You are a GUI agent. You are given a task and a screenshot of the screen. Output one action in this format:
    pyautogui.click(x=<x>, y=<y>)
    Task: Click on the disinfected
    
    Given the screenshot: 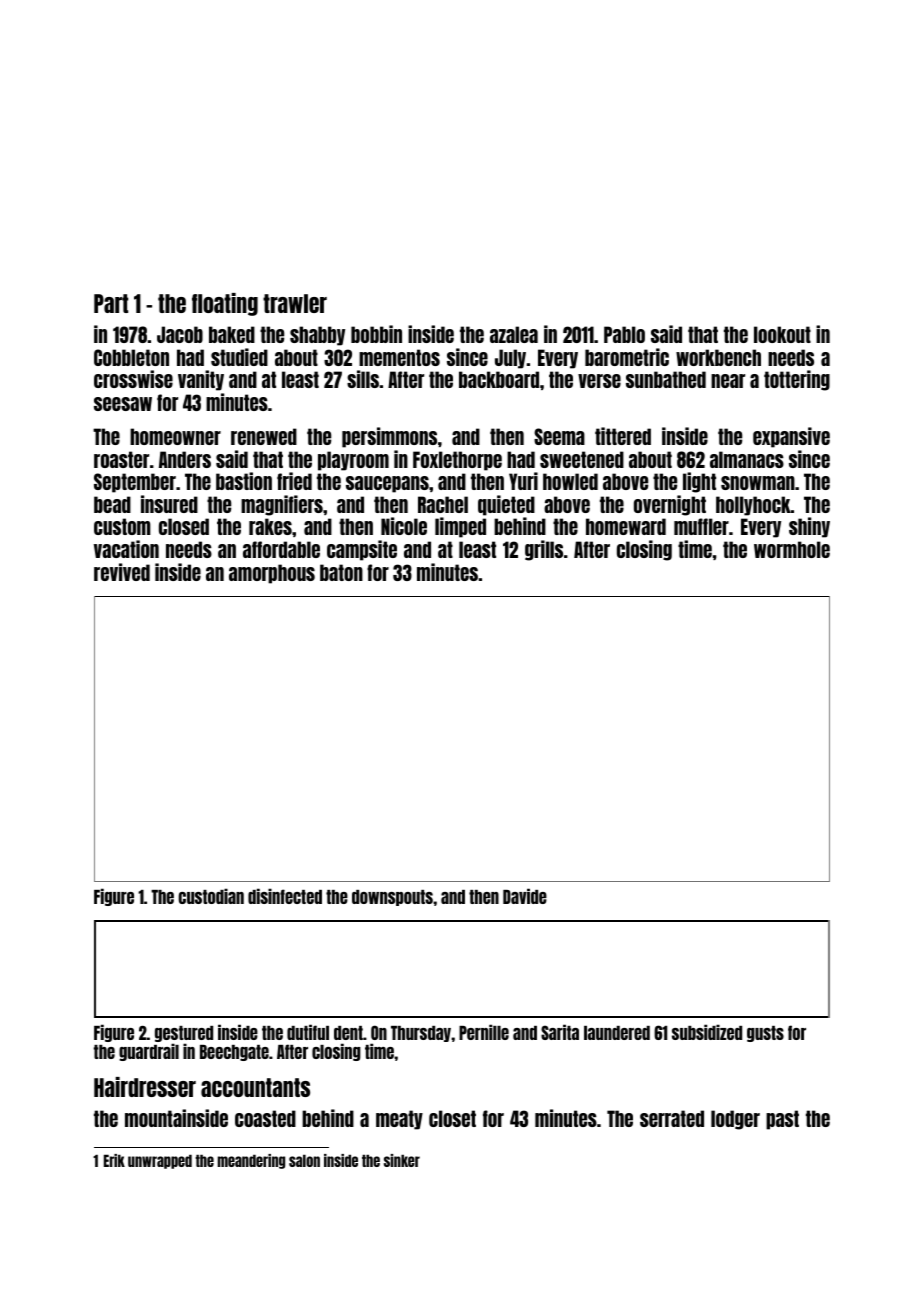 What is the action you would take?
    pyautogui.click(x=285, y=896)
